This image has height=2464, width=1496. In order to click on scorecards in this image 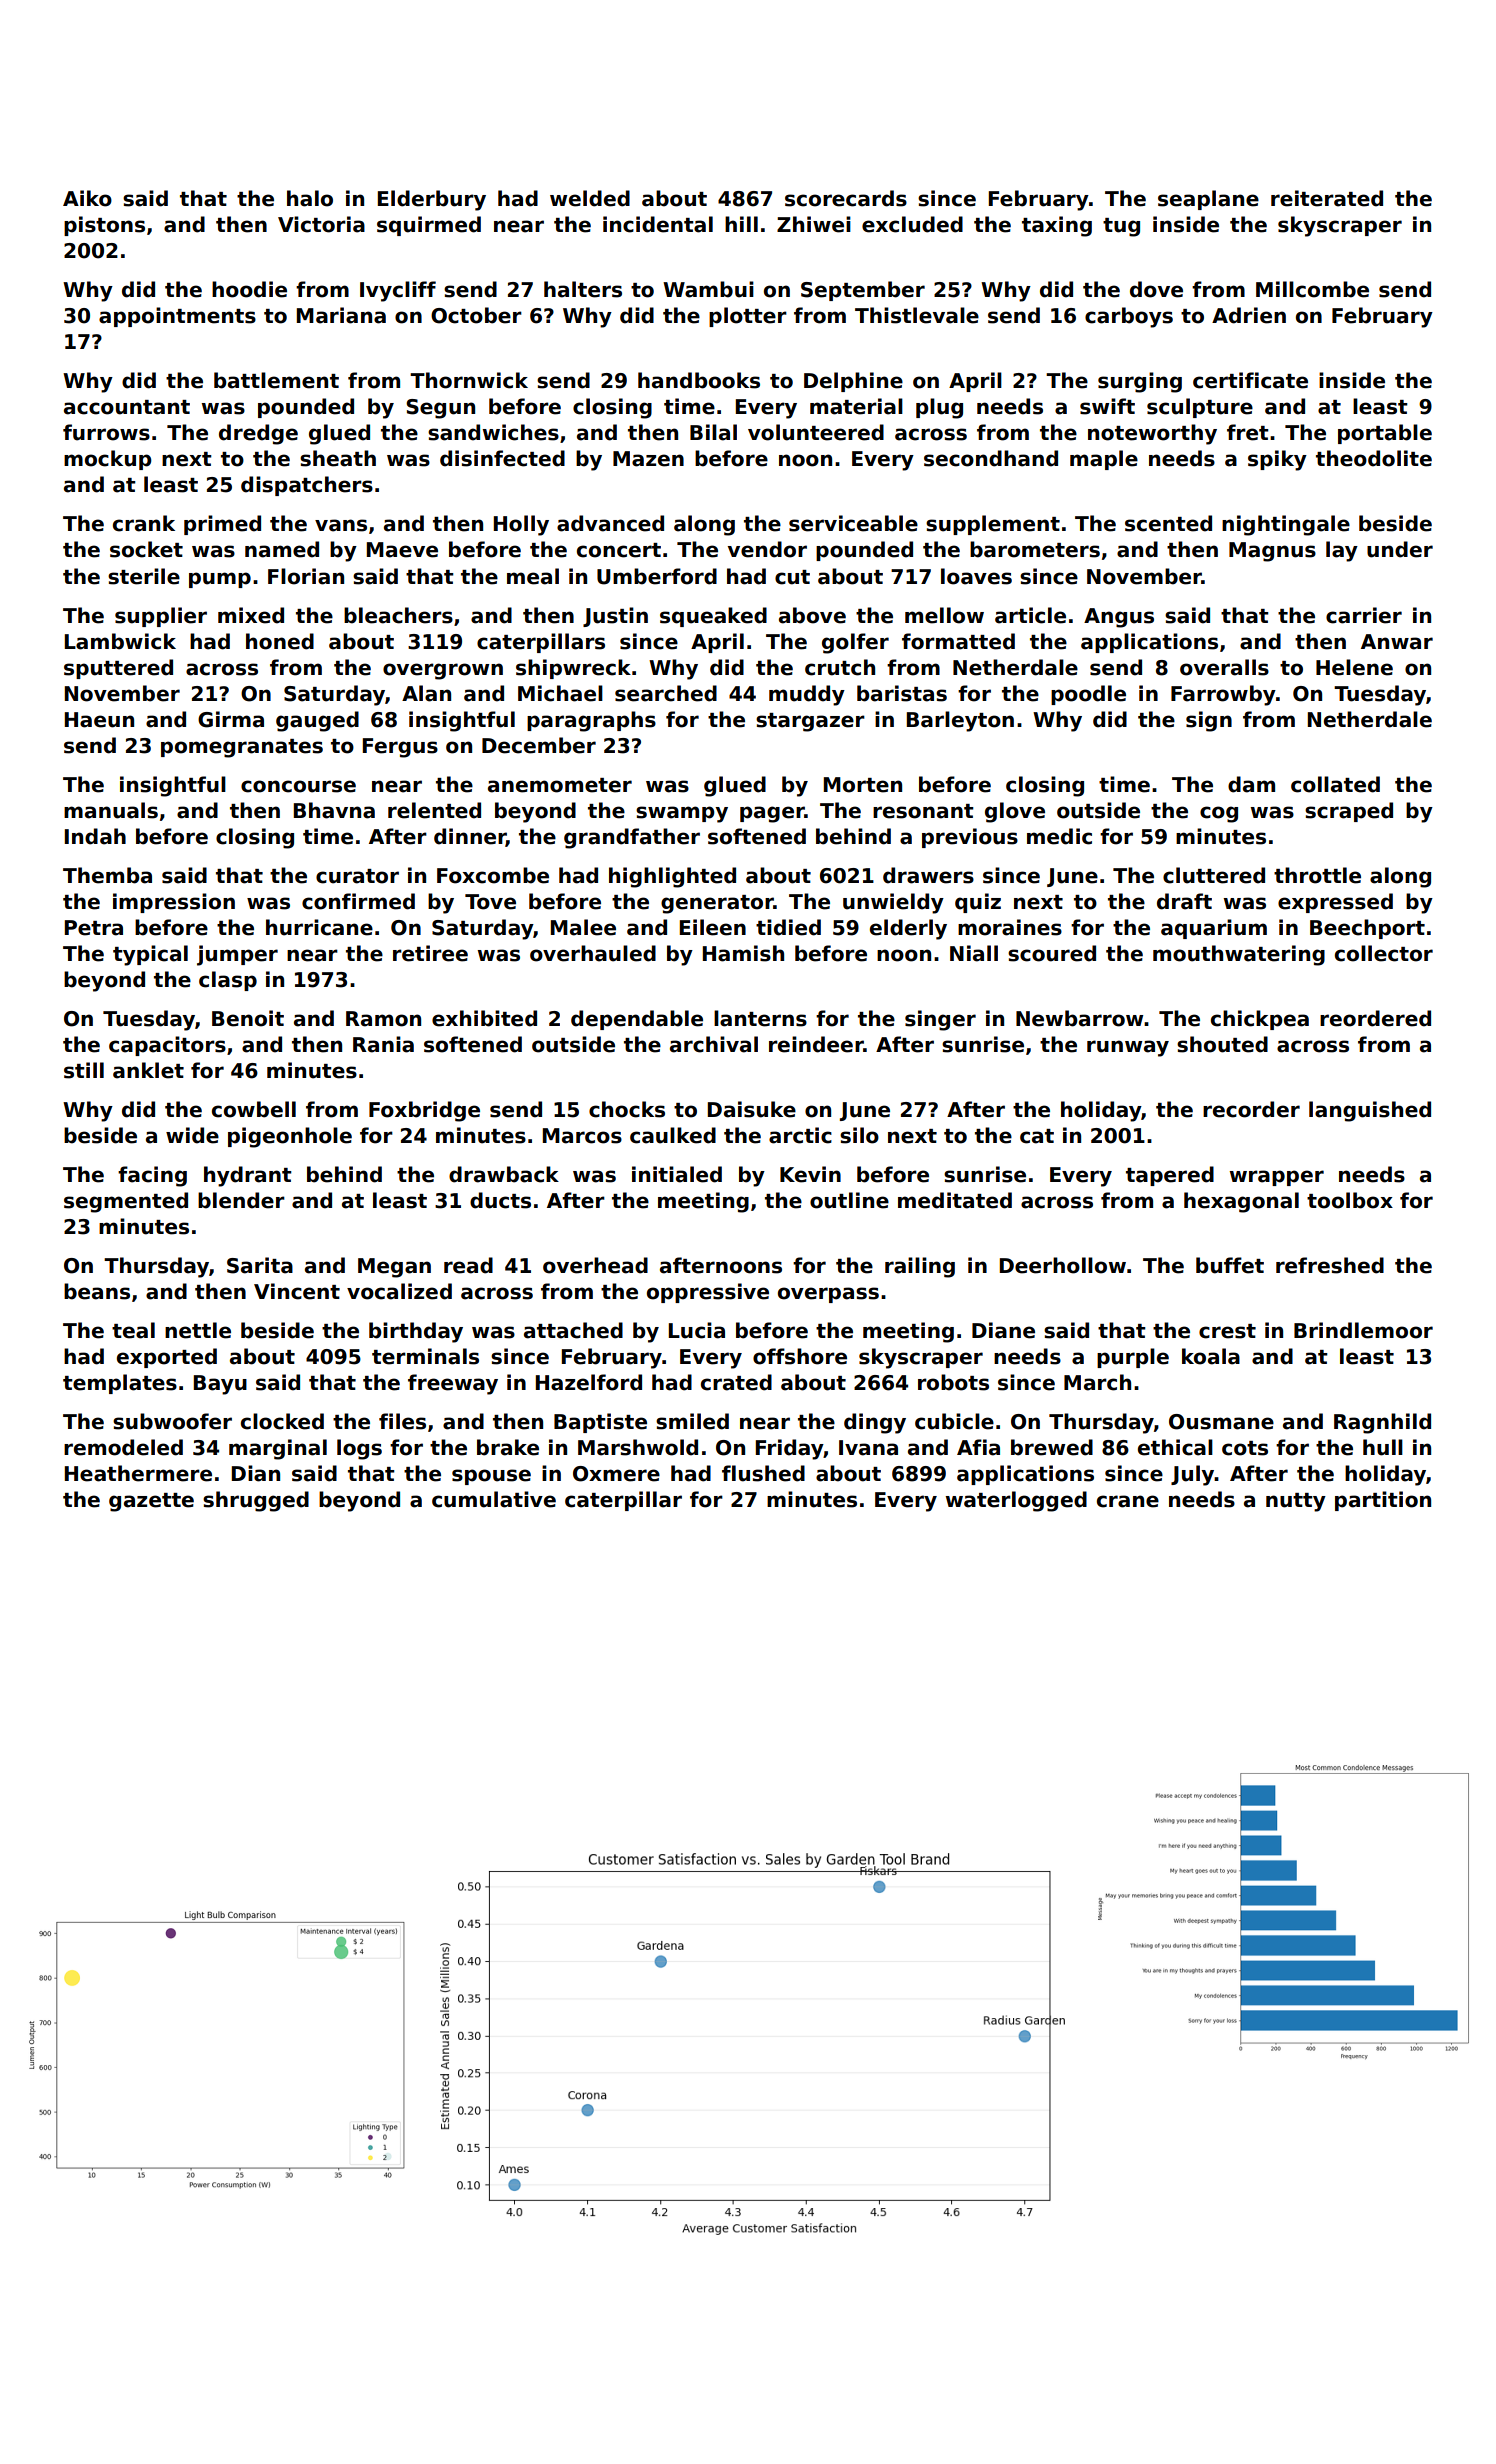, I will do `click(846, 198)`.
